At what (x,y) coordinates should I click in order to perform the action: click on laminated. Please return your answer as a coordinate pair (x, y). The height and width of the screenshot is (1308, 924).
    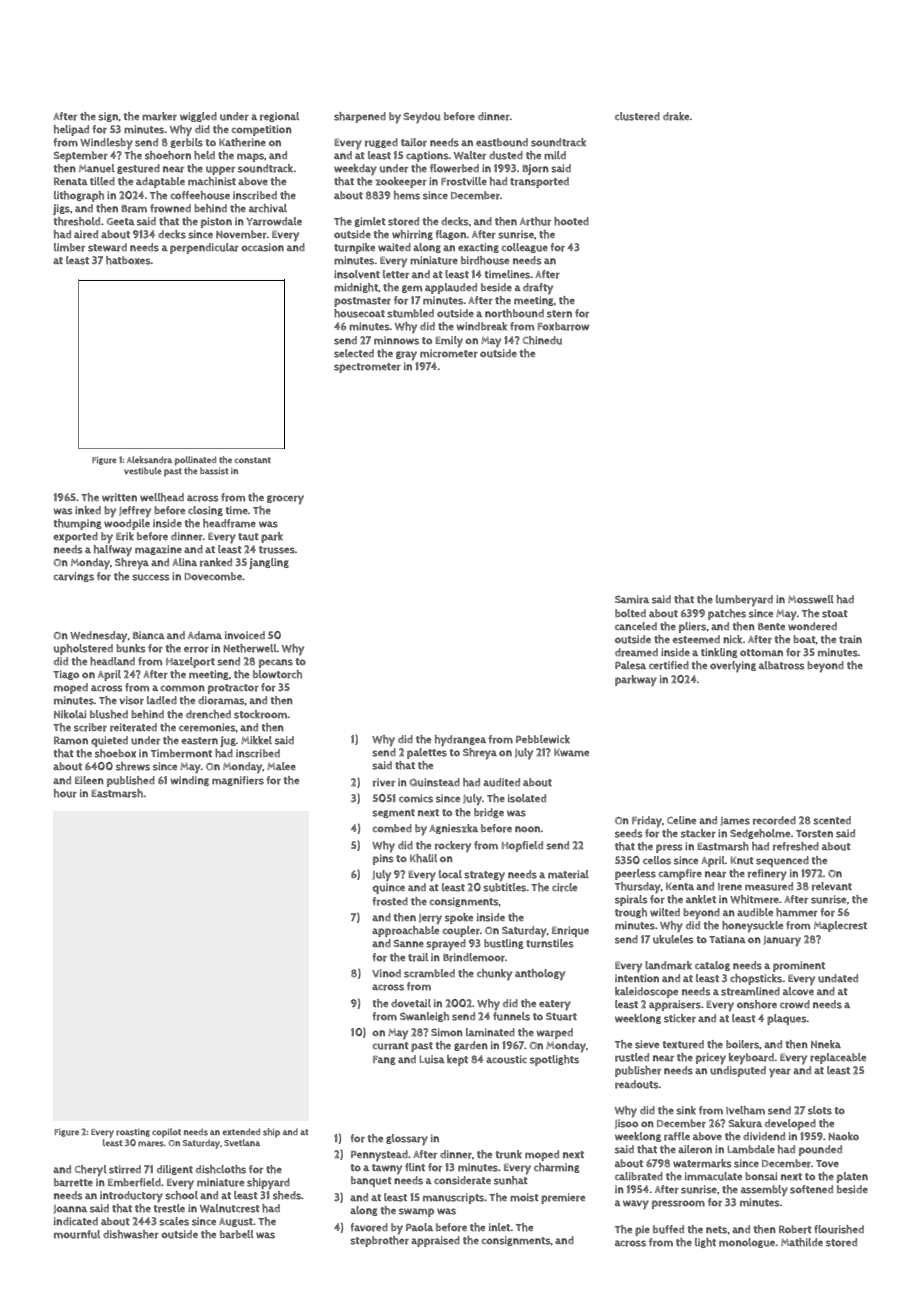
    Looking at the image, I should click on (490, 1032).
